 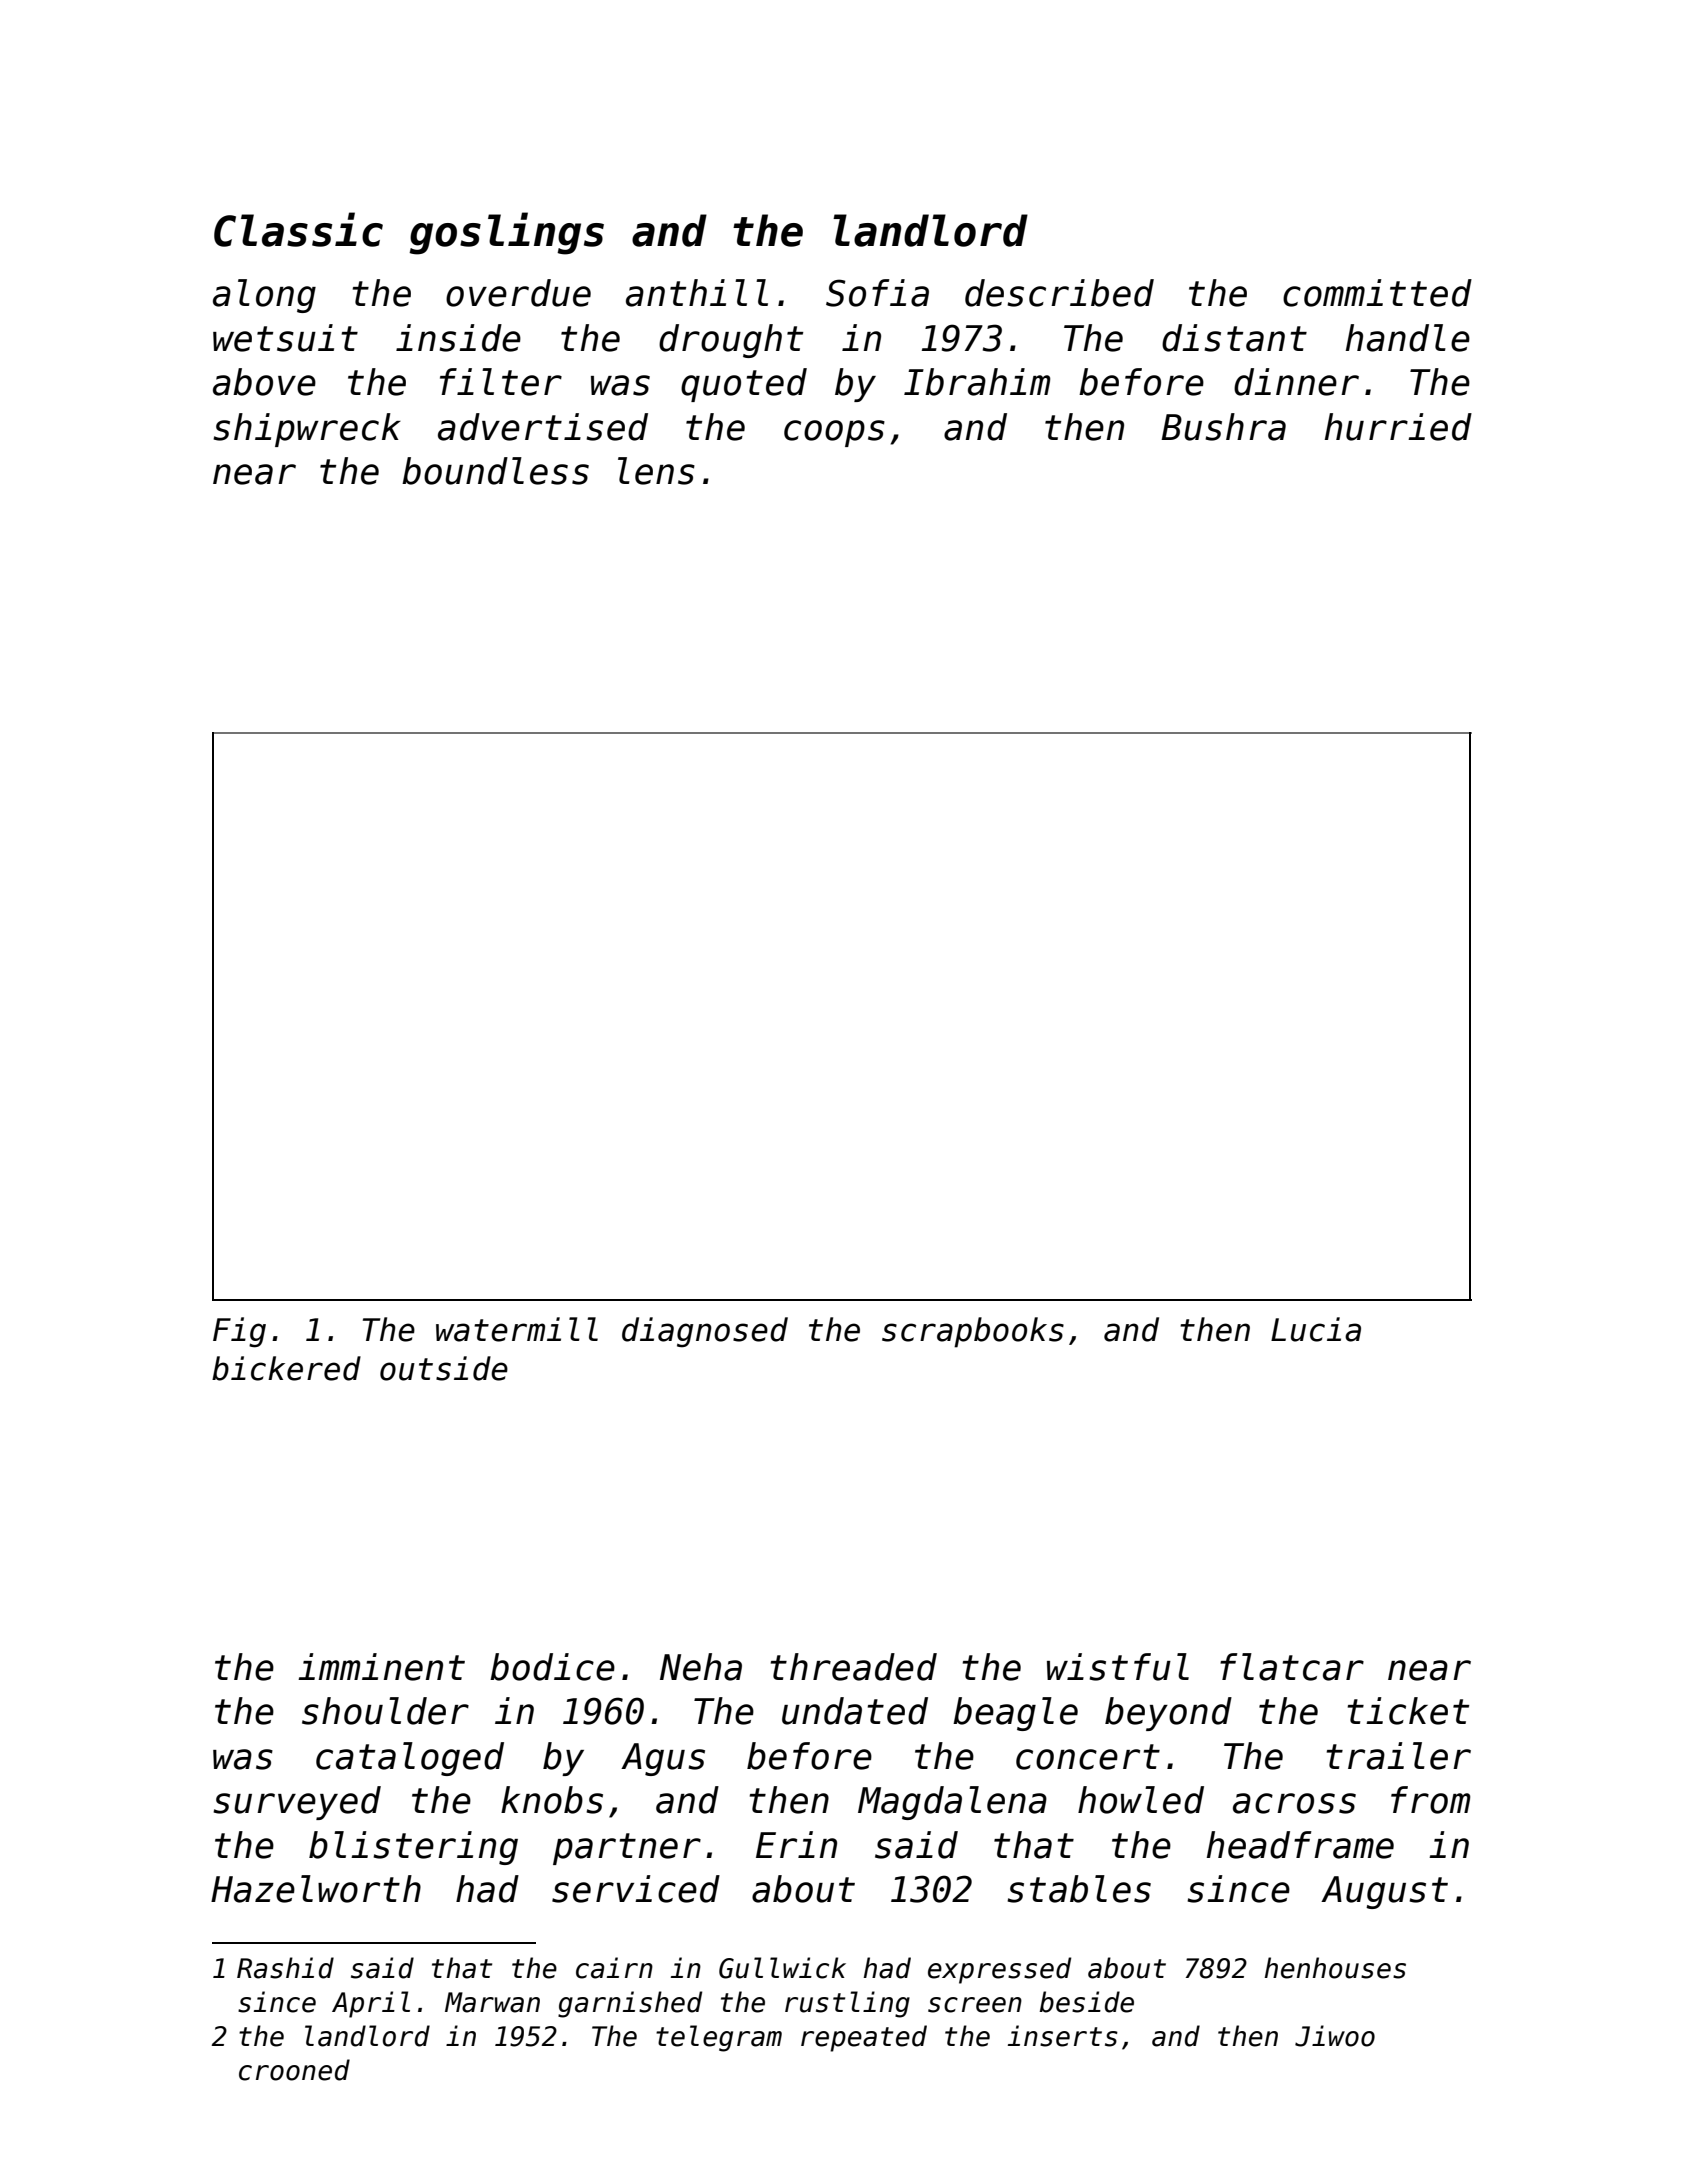 What do you see at coordinates (1063, 2036) in the document?
I see `inserts` at bounding box center [1063, 2036].
